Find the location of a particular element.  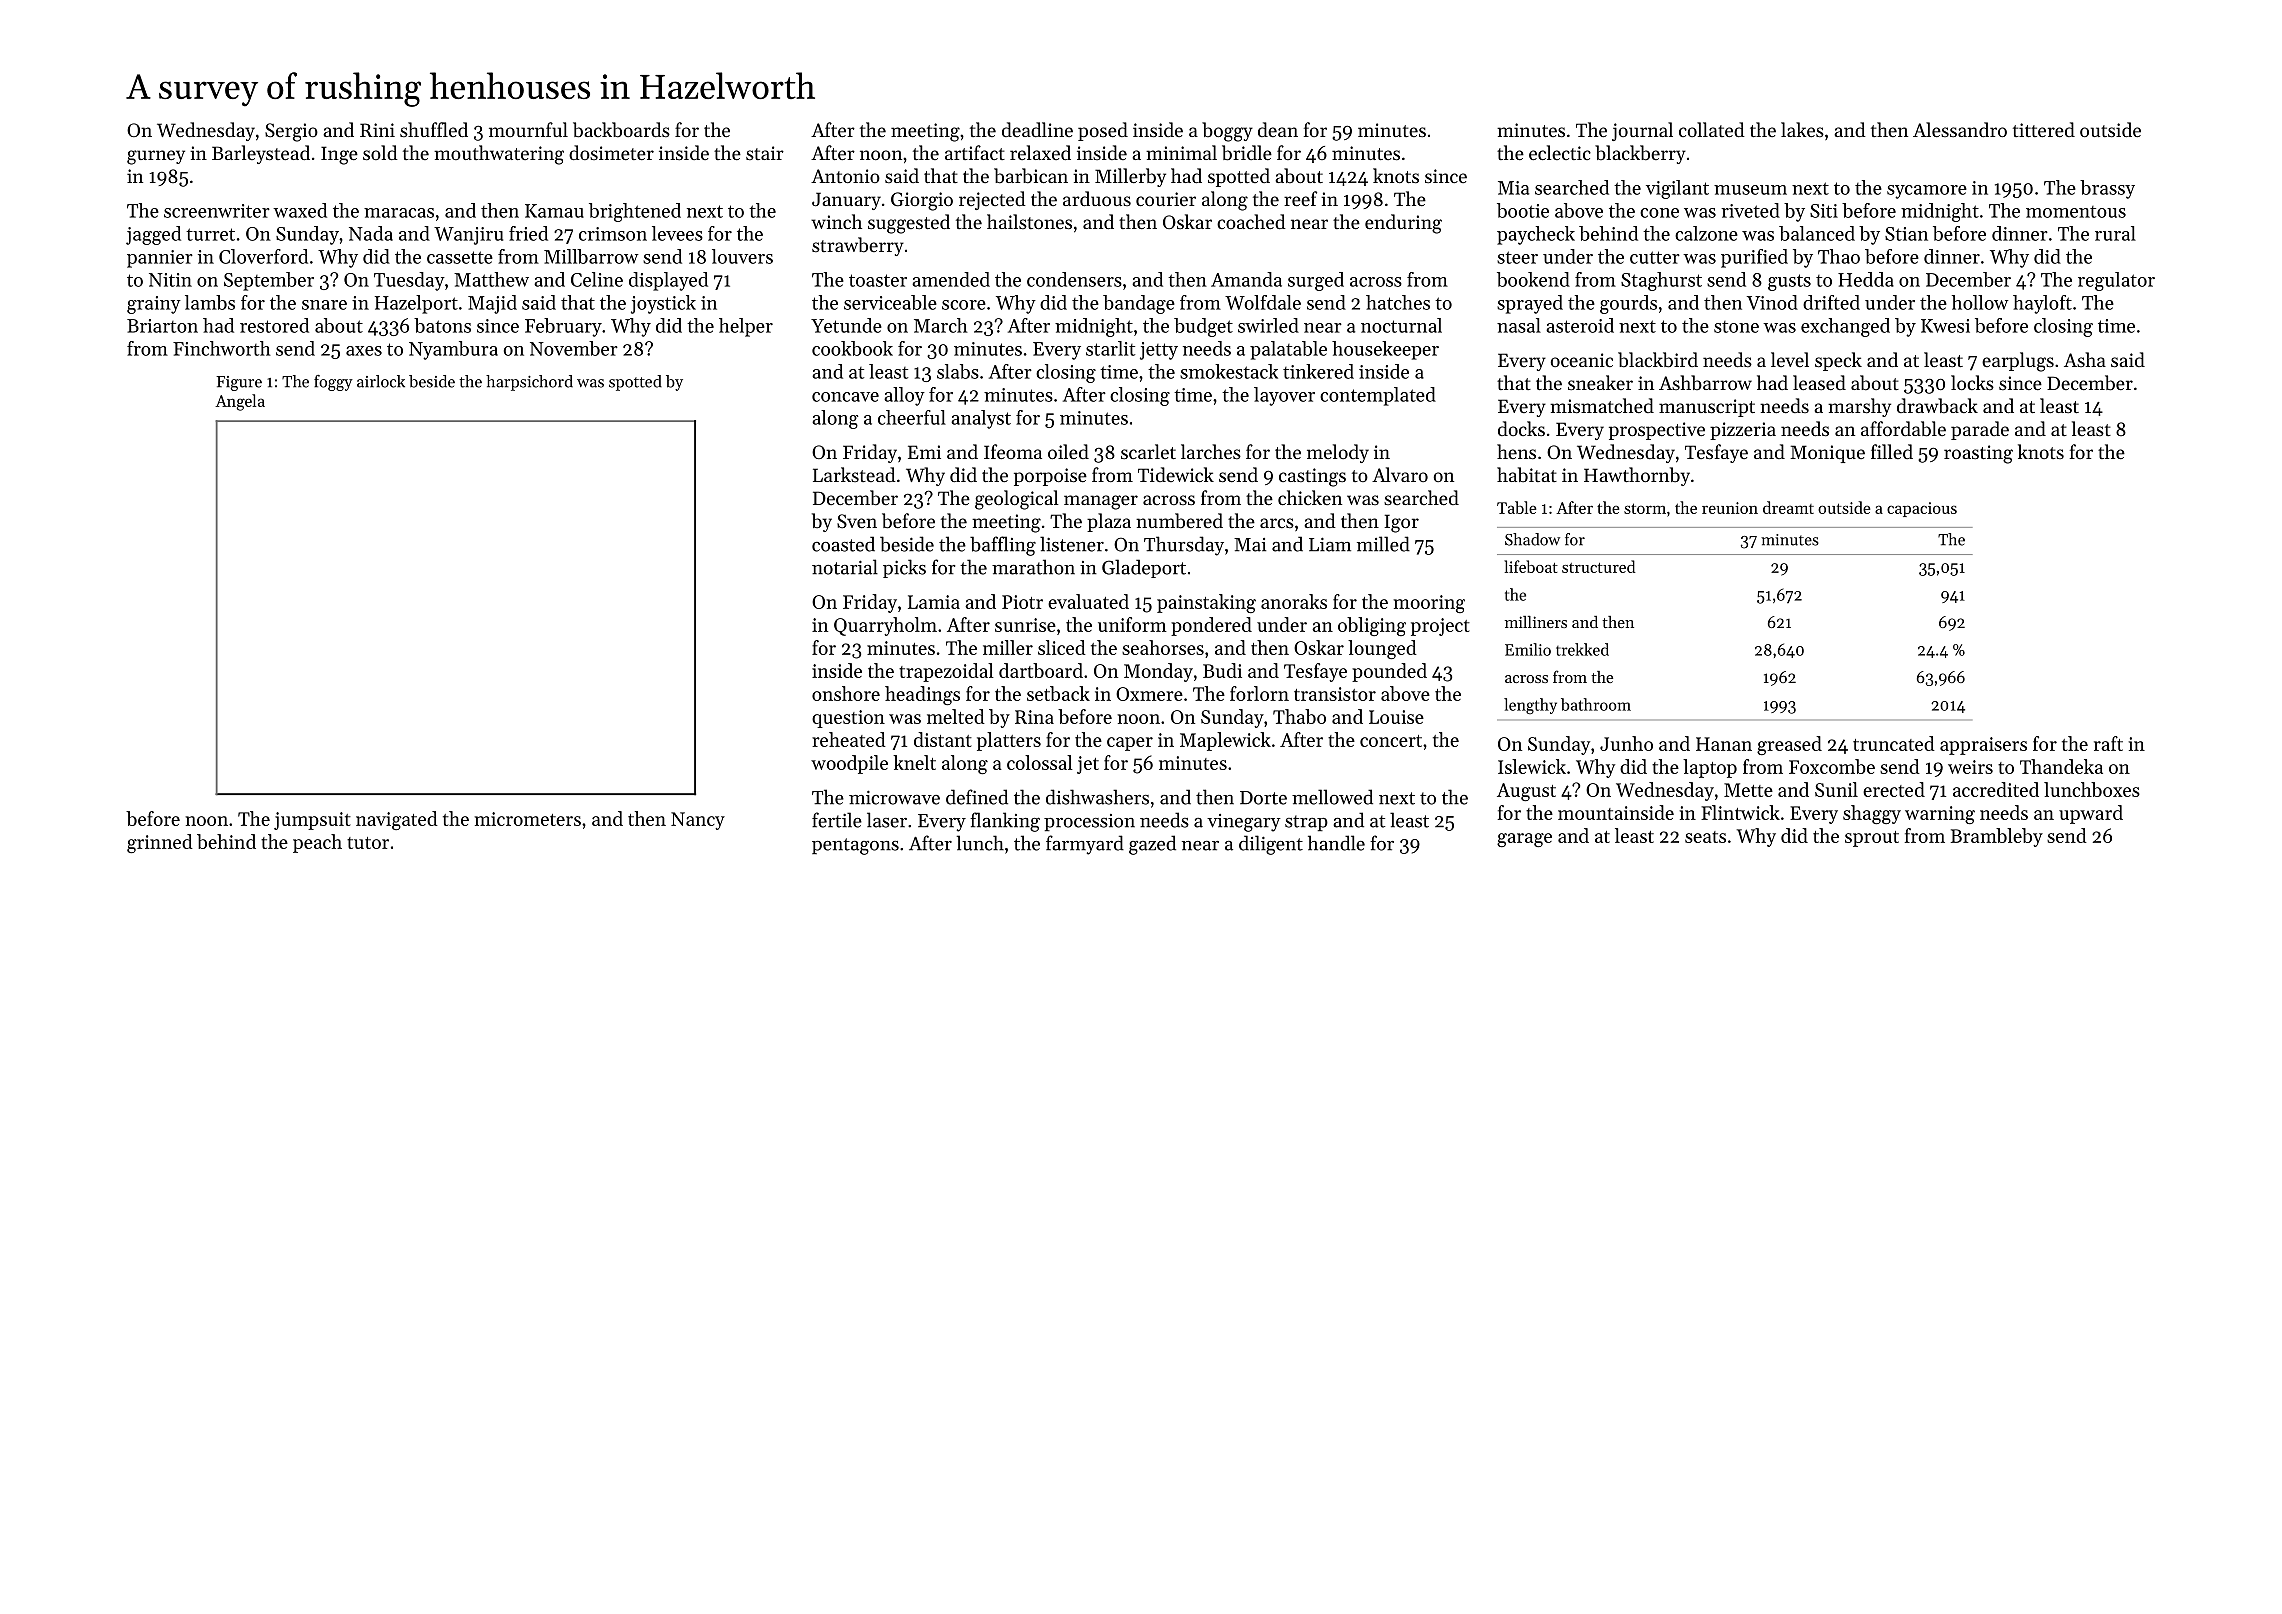

tittered is located at coordinates (2044, 129).
